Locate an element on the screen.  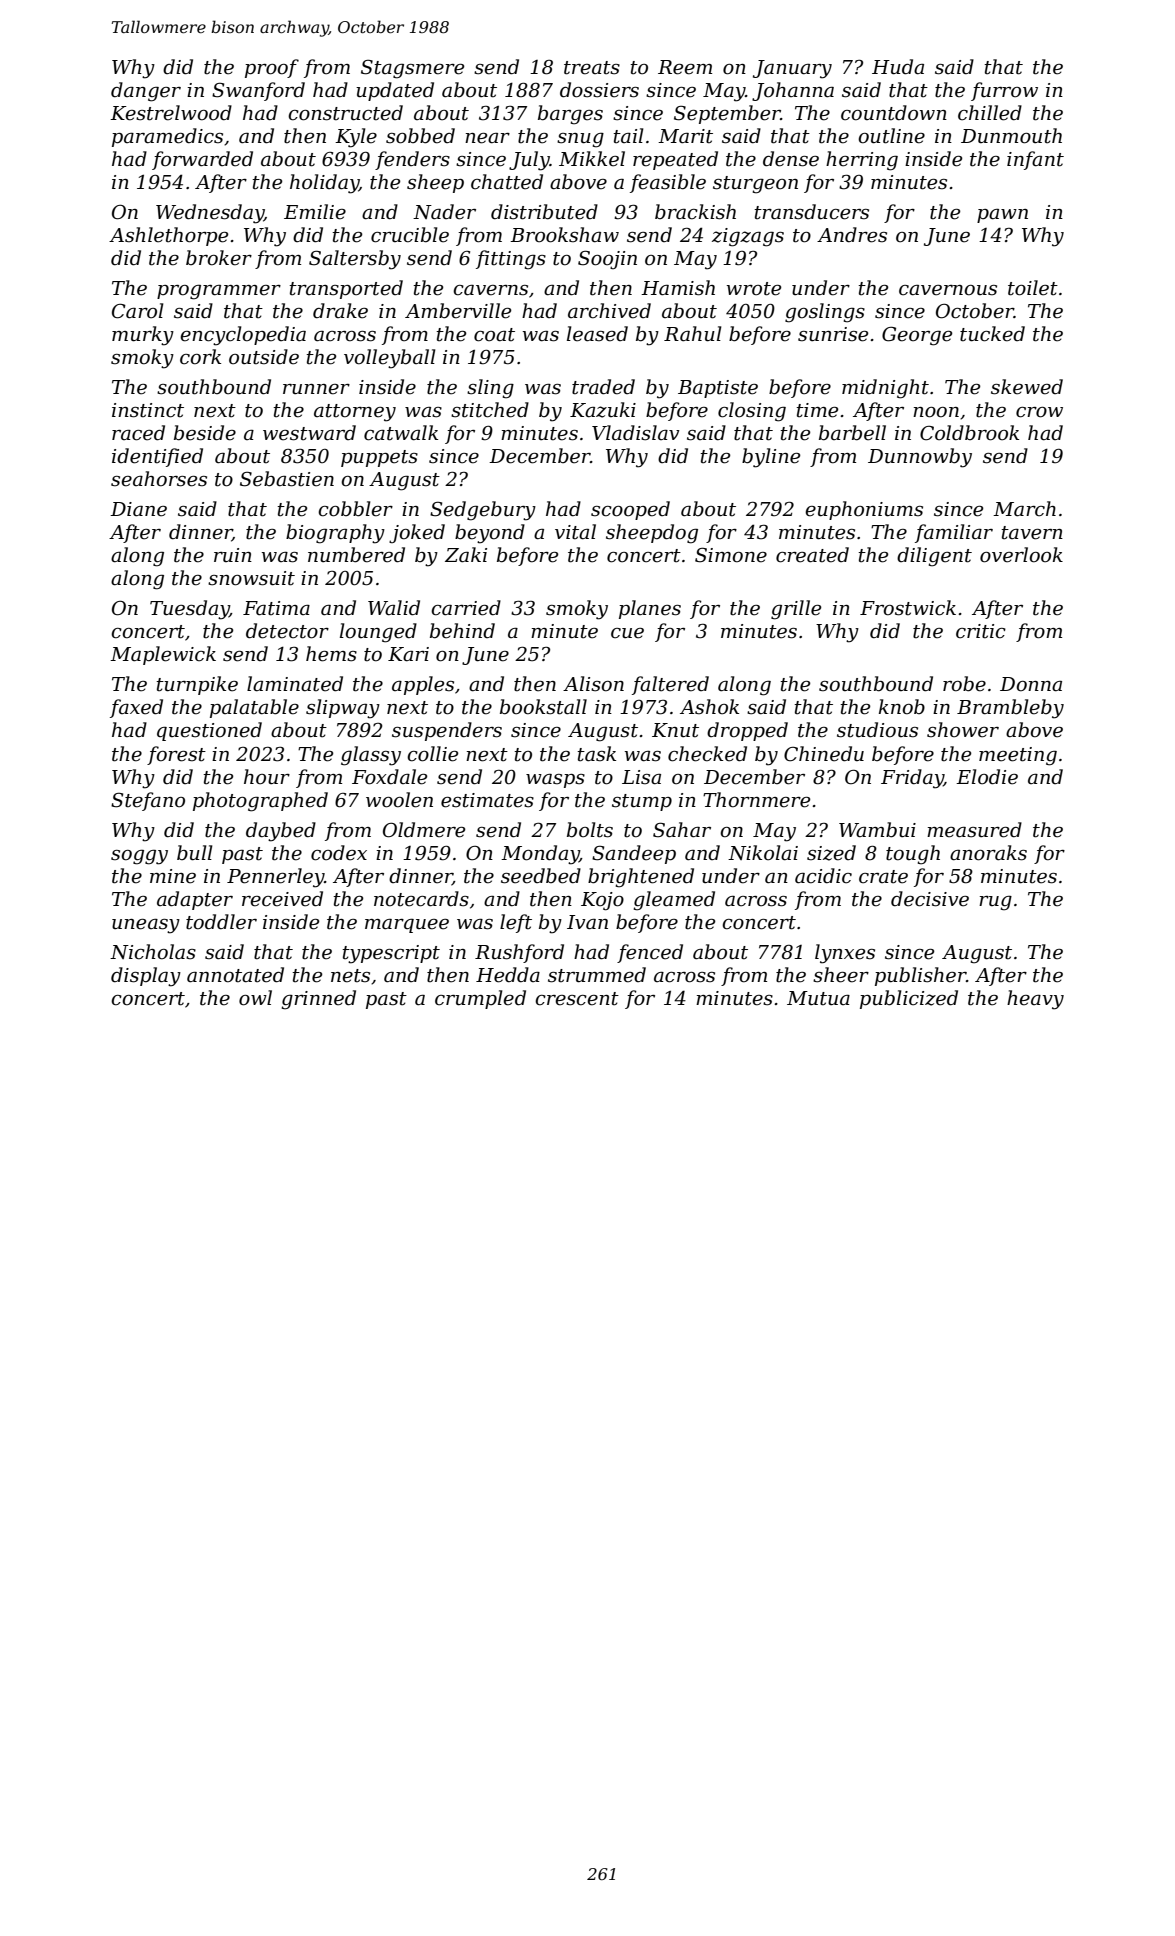
Frostwick is located at coordinates (908, 608).
